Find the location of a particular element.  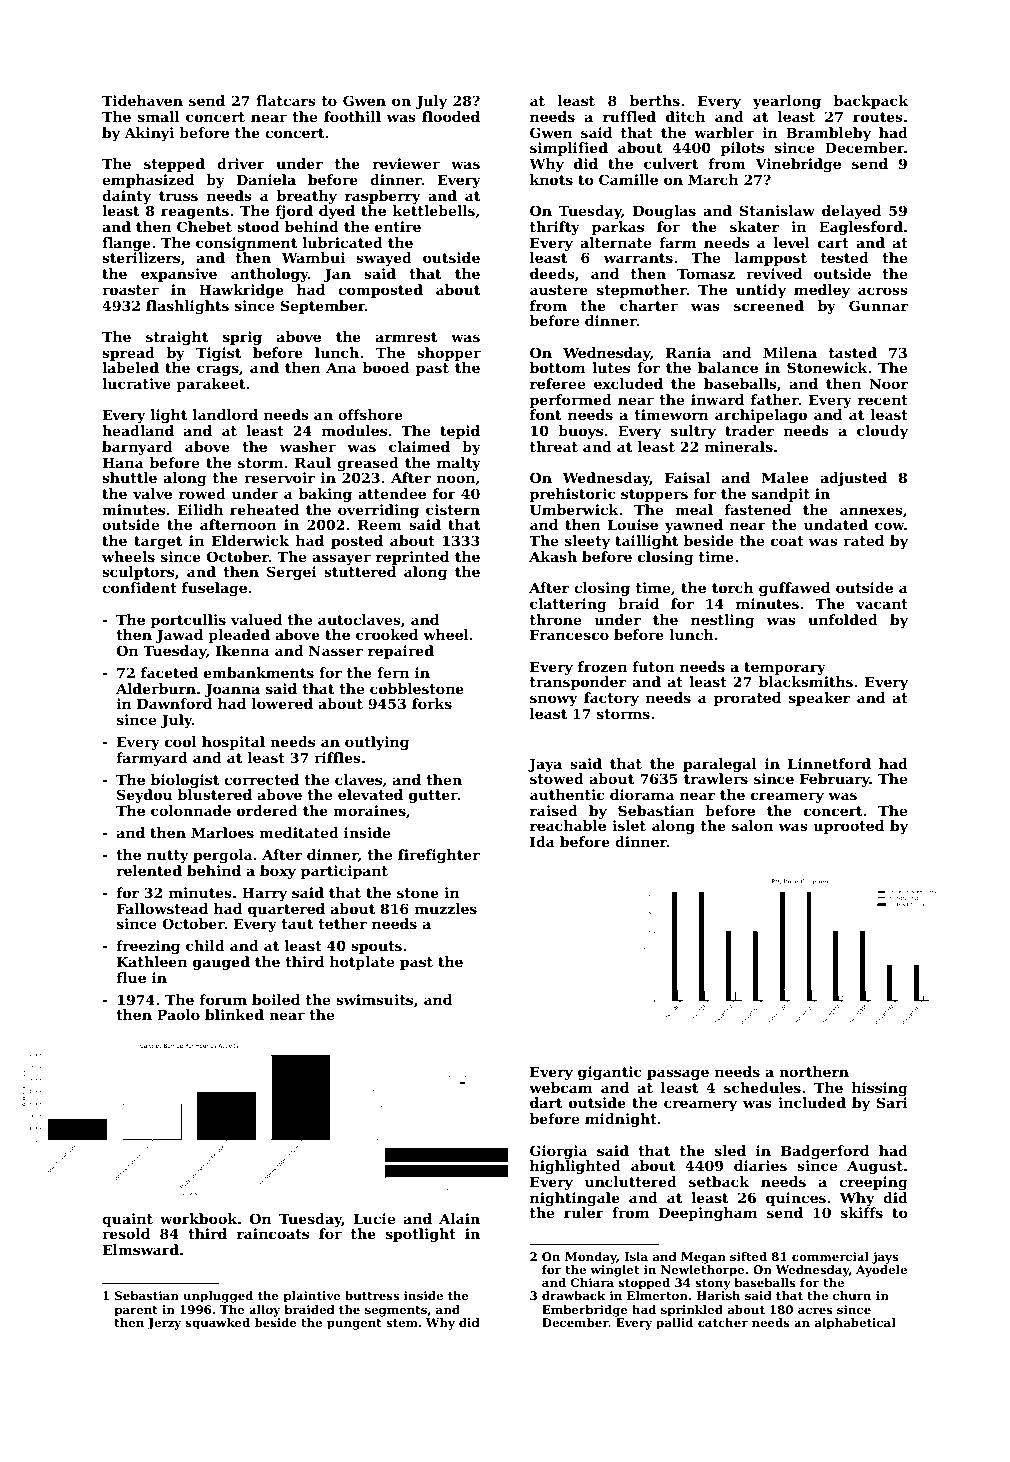

nestling is located at coordinates (723, 621).
